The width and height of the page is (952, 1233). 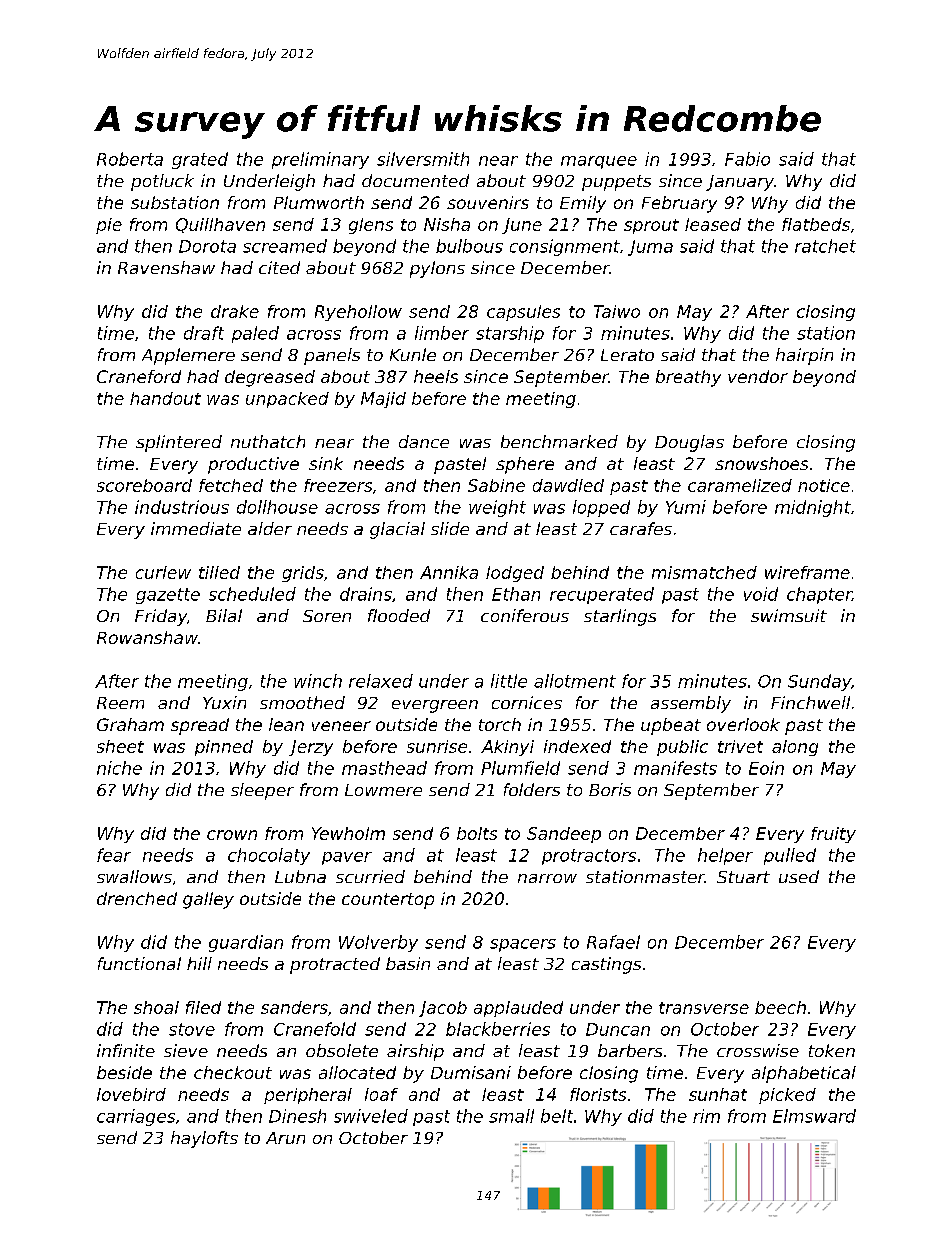 What do you see at coordinates (747, 159) in the page?
I see `Fabio` at bounding box center [747, 159].
